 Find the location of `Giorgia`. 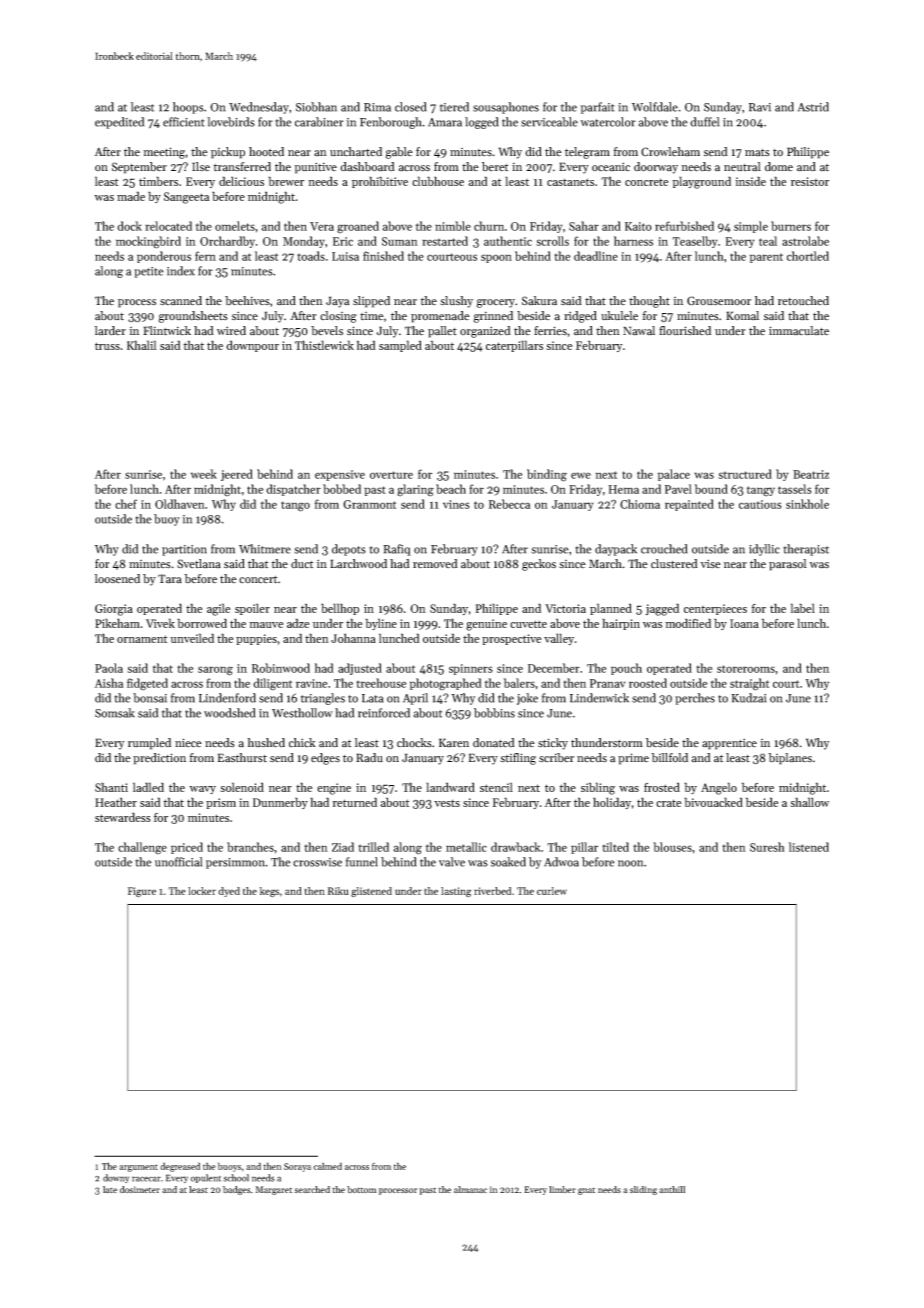

Giorgia is located at coordinates (114, 610).
